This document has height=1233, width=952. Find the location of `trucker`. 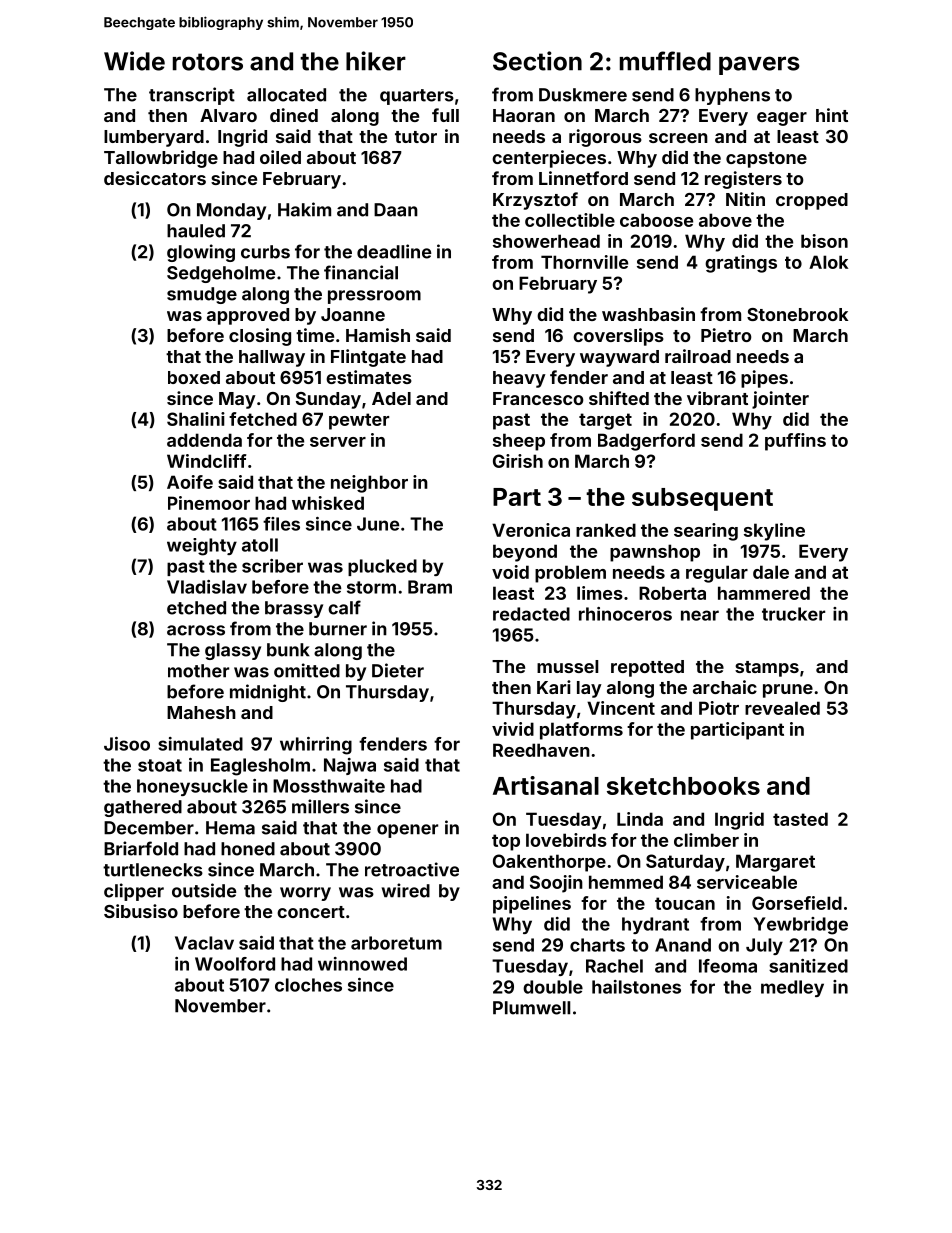

trucker is located at coordinates (793, 614).
